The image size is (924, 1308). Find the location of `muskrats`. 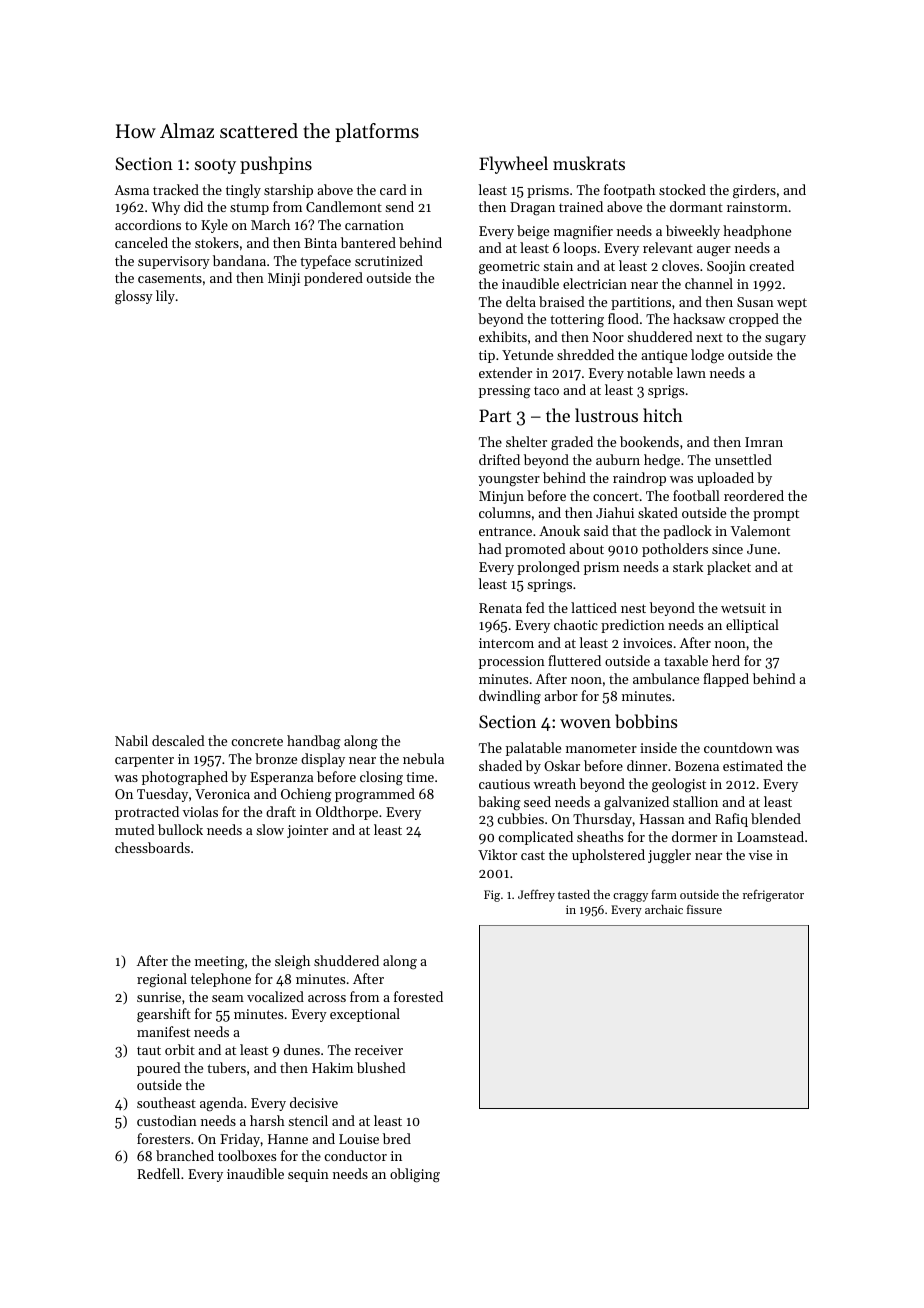

muskrats is located at coordinates (589, 163).
